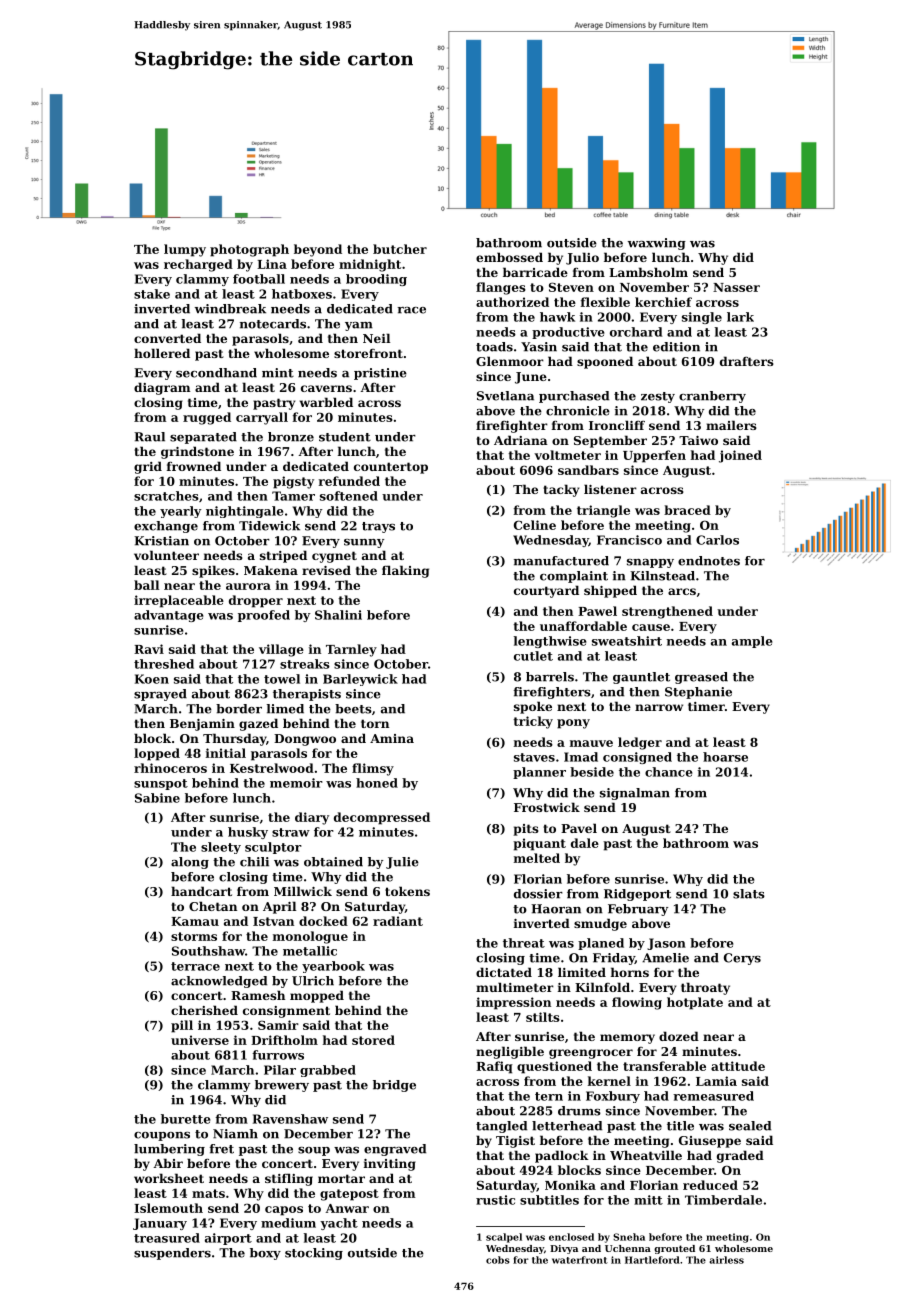  What do you see at coordinates (264, 616) in the screenshot?
I see `proofed` at bounding box center [264, 616].
